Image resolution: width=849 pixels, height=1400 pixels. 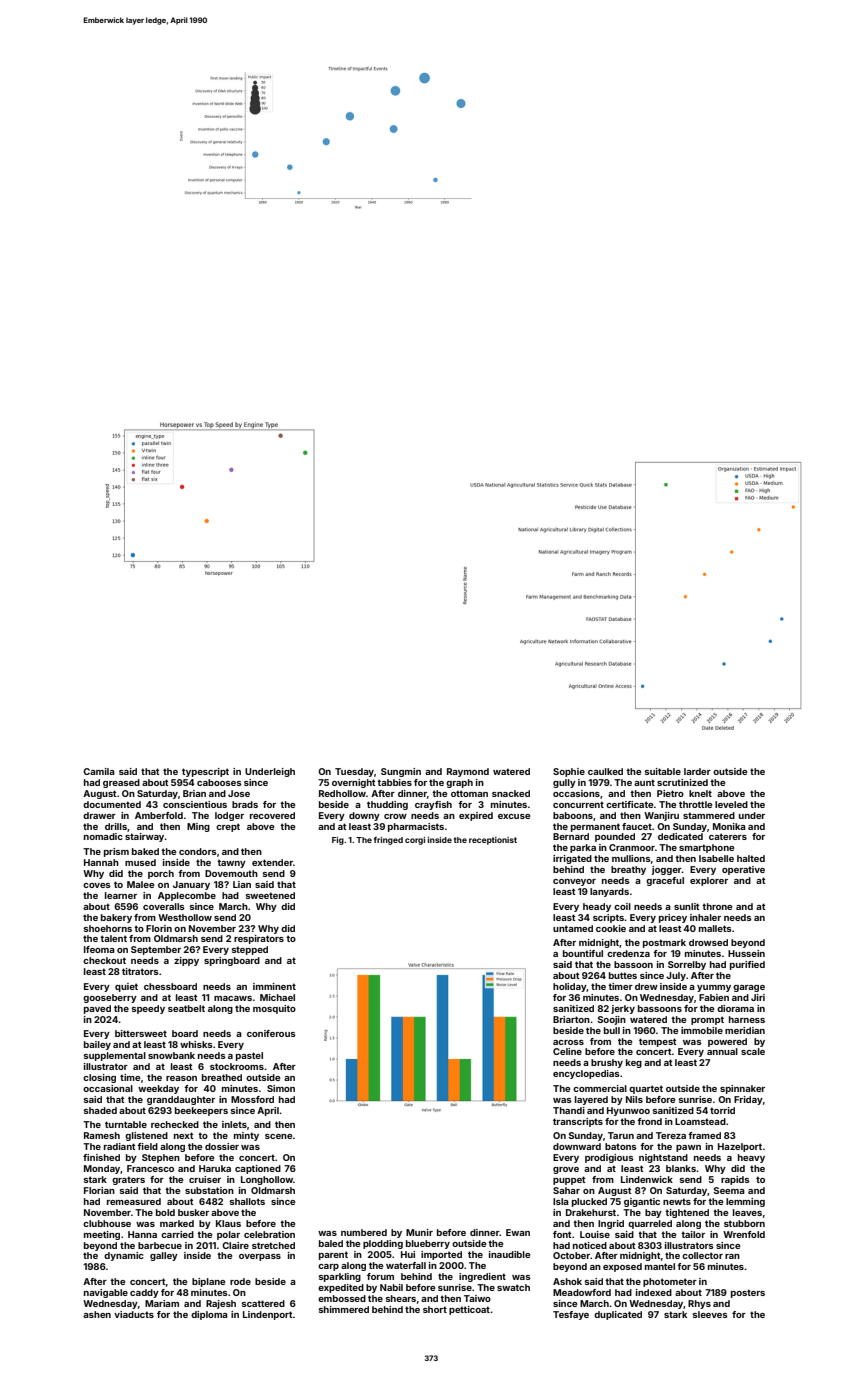 I want to click on petticoat, so click(x=469, y=1310).
